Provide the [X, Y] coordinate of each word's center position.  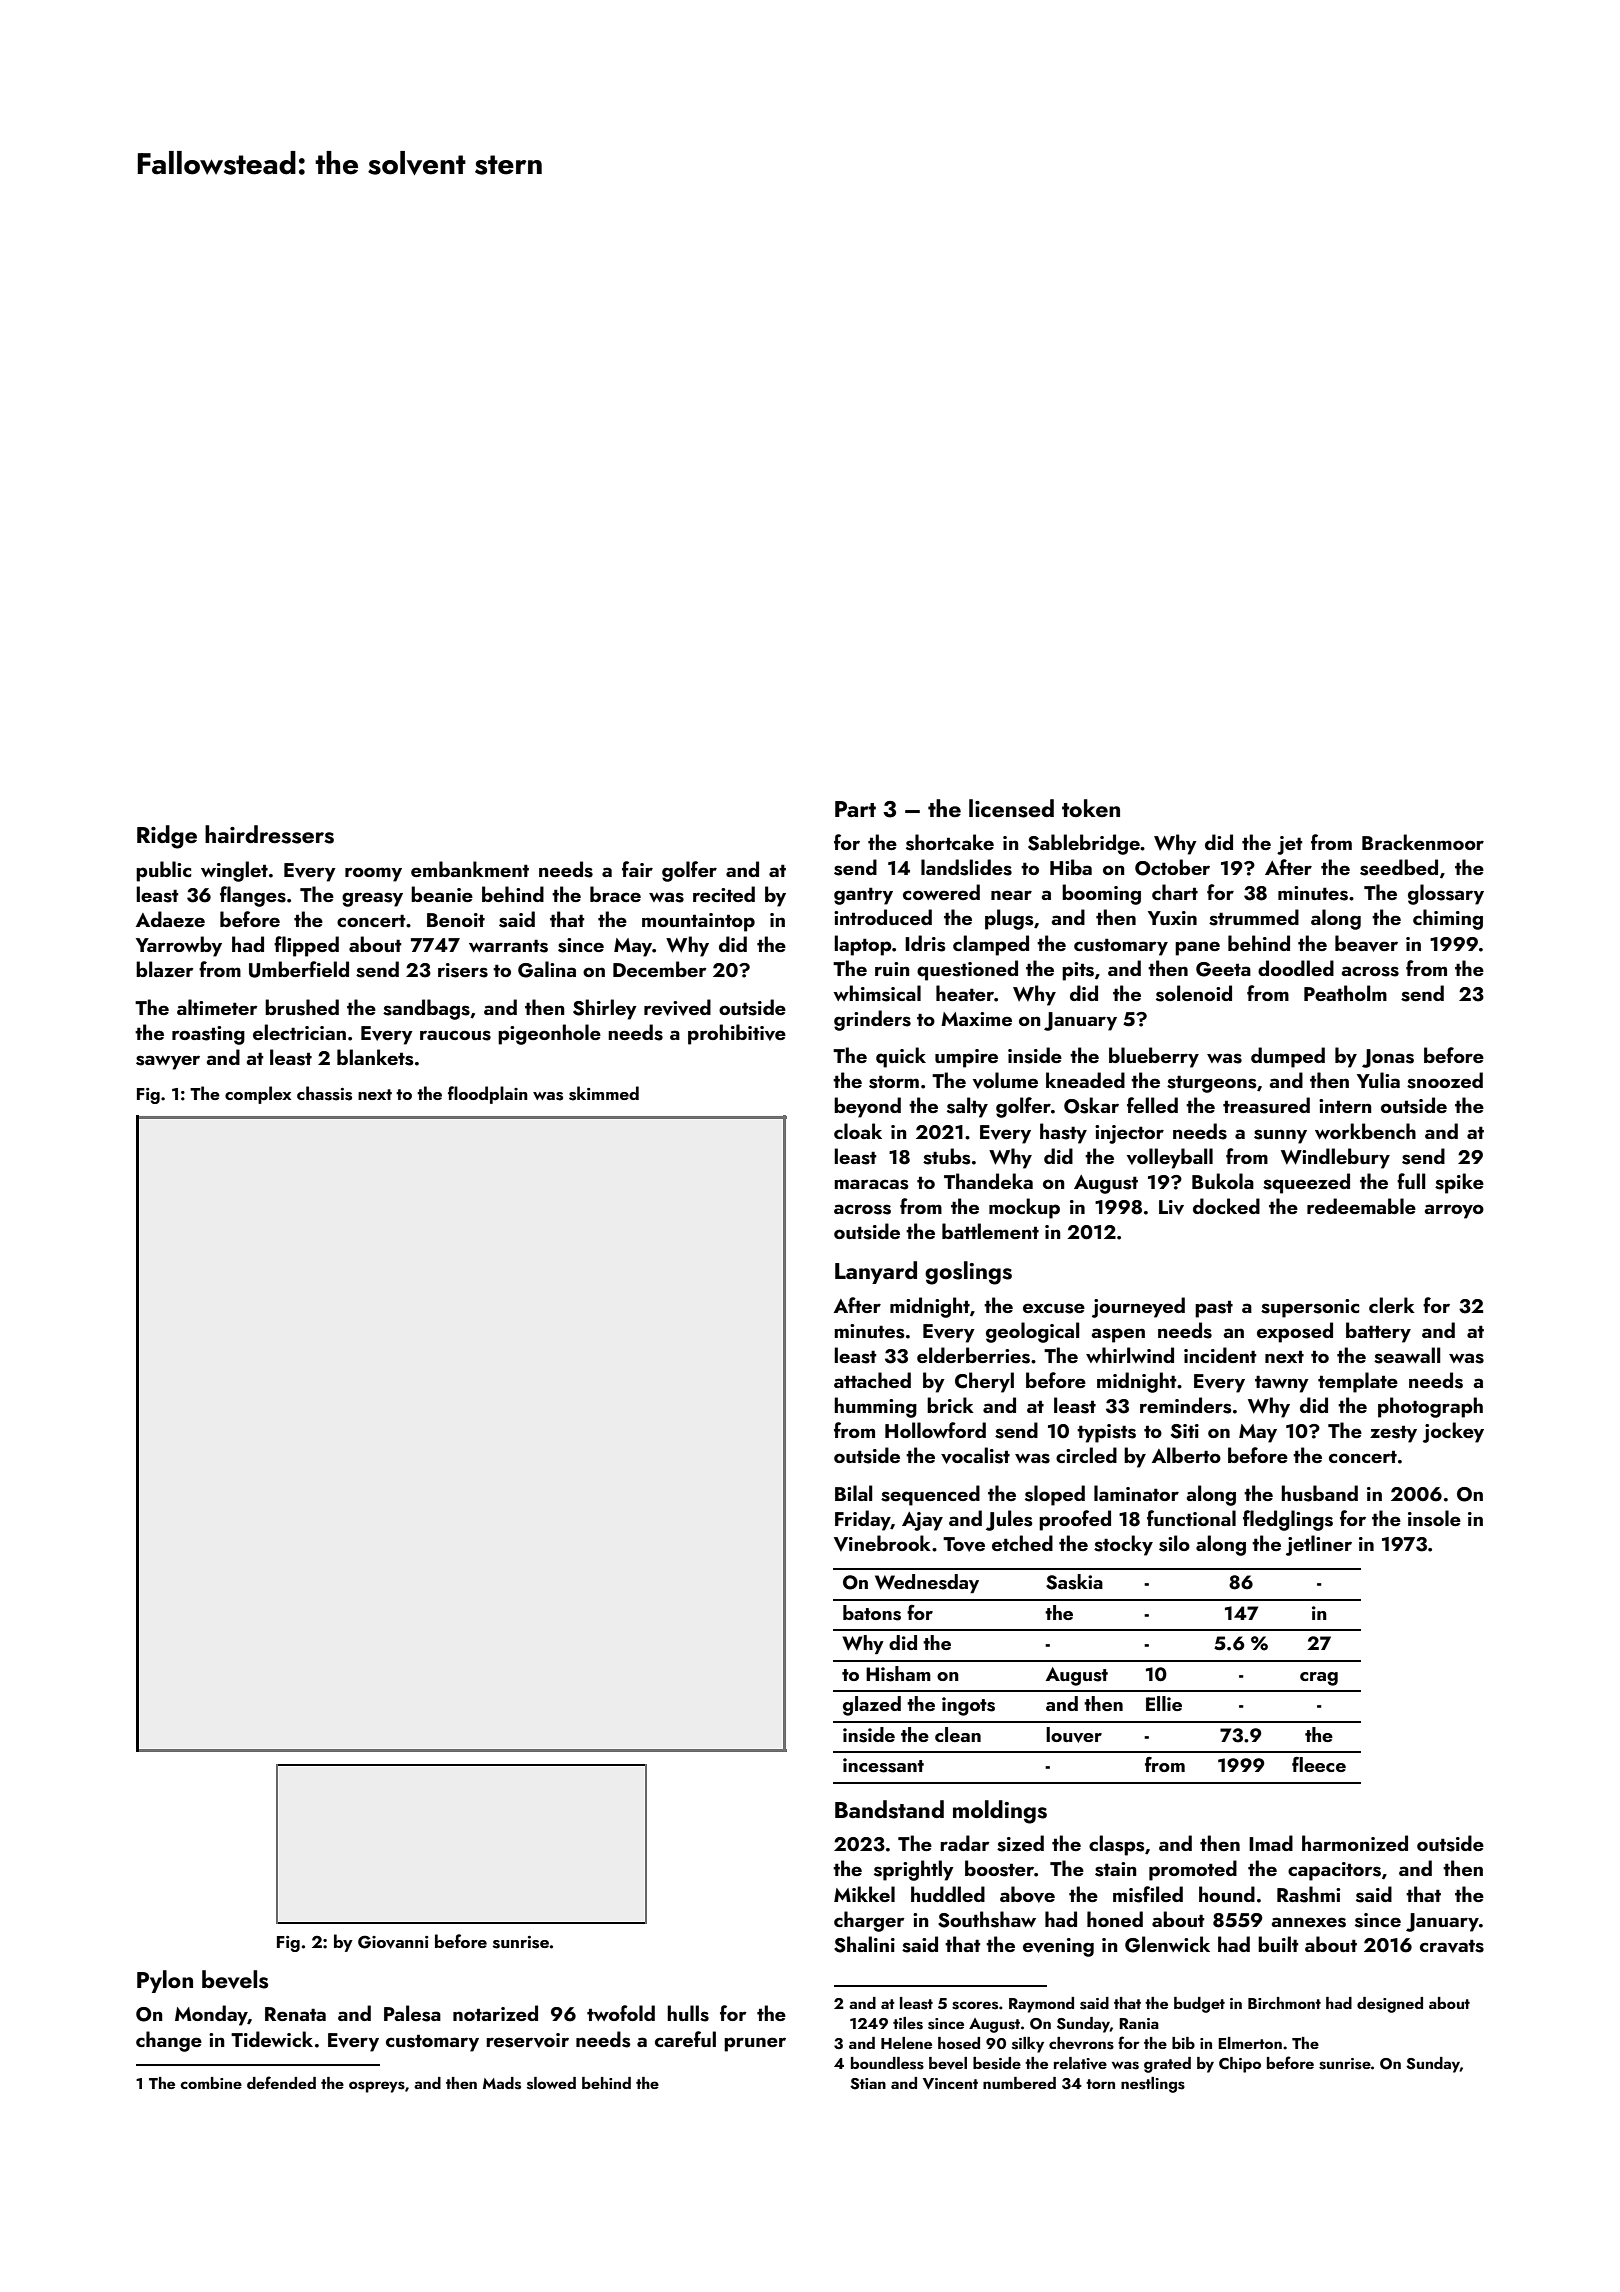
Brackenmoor [1423, 842]
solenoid [1194, 993]
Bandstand [889, 1809]
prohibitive [737, 1034]
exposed [1295, 1332]
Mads [502, 2083]
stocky [1123, 1545]
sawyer [168, 1062]
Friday [863, 1520]
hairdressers [269, 834]
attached [872, 1380]
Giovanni [393, 1942]
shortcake [950, 842]
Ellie [1164, 1703]
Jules [1009, 1520]
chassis [324, 1093]
